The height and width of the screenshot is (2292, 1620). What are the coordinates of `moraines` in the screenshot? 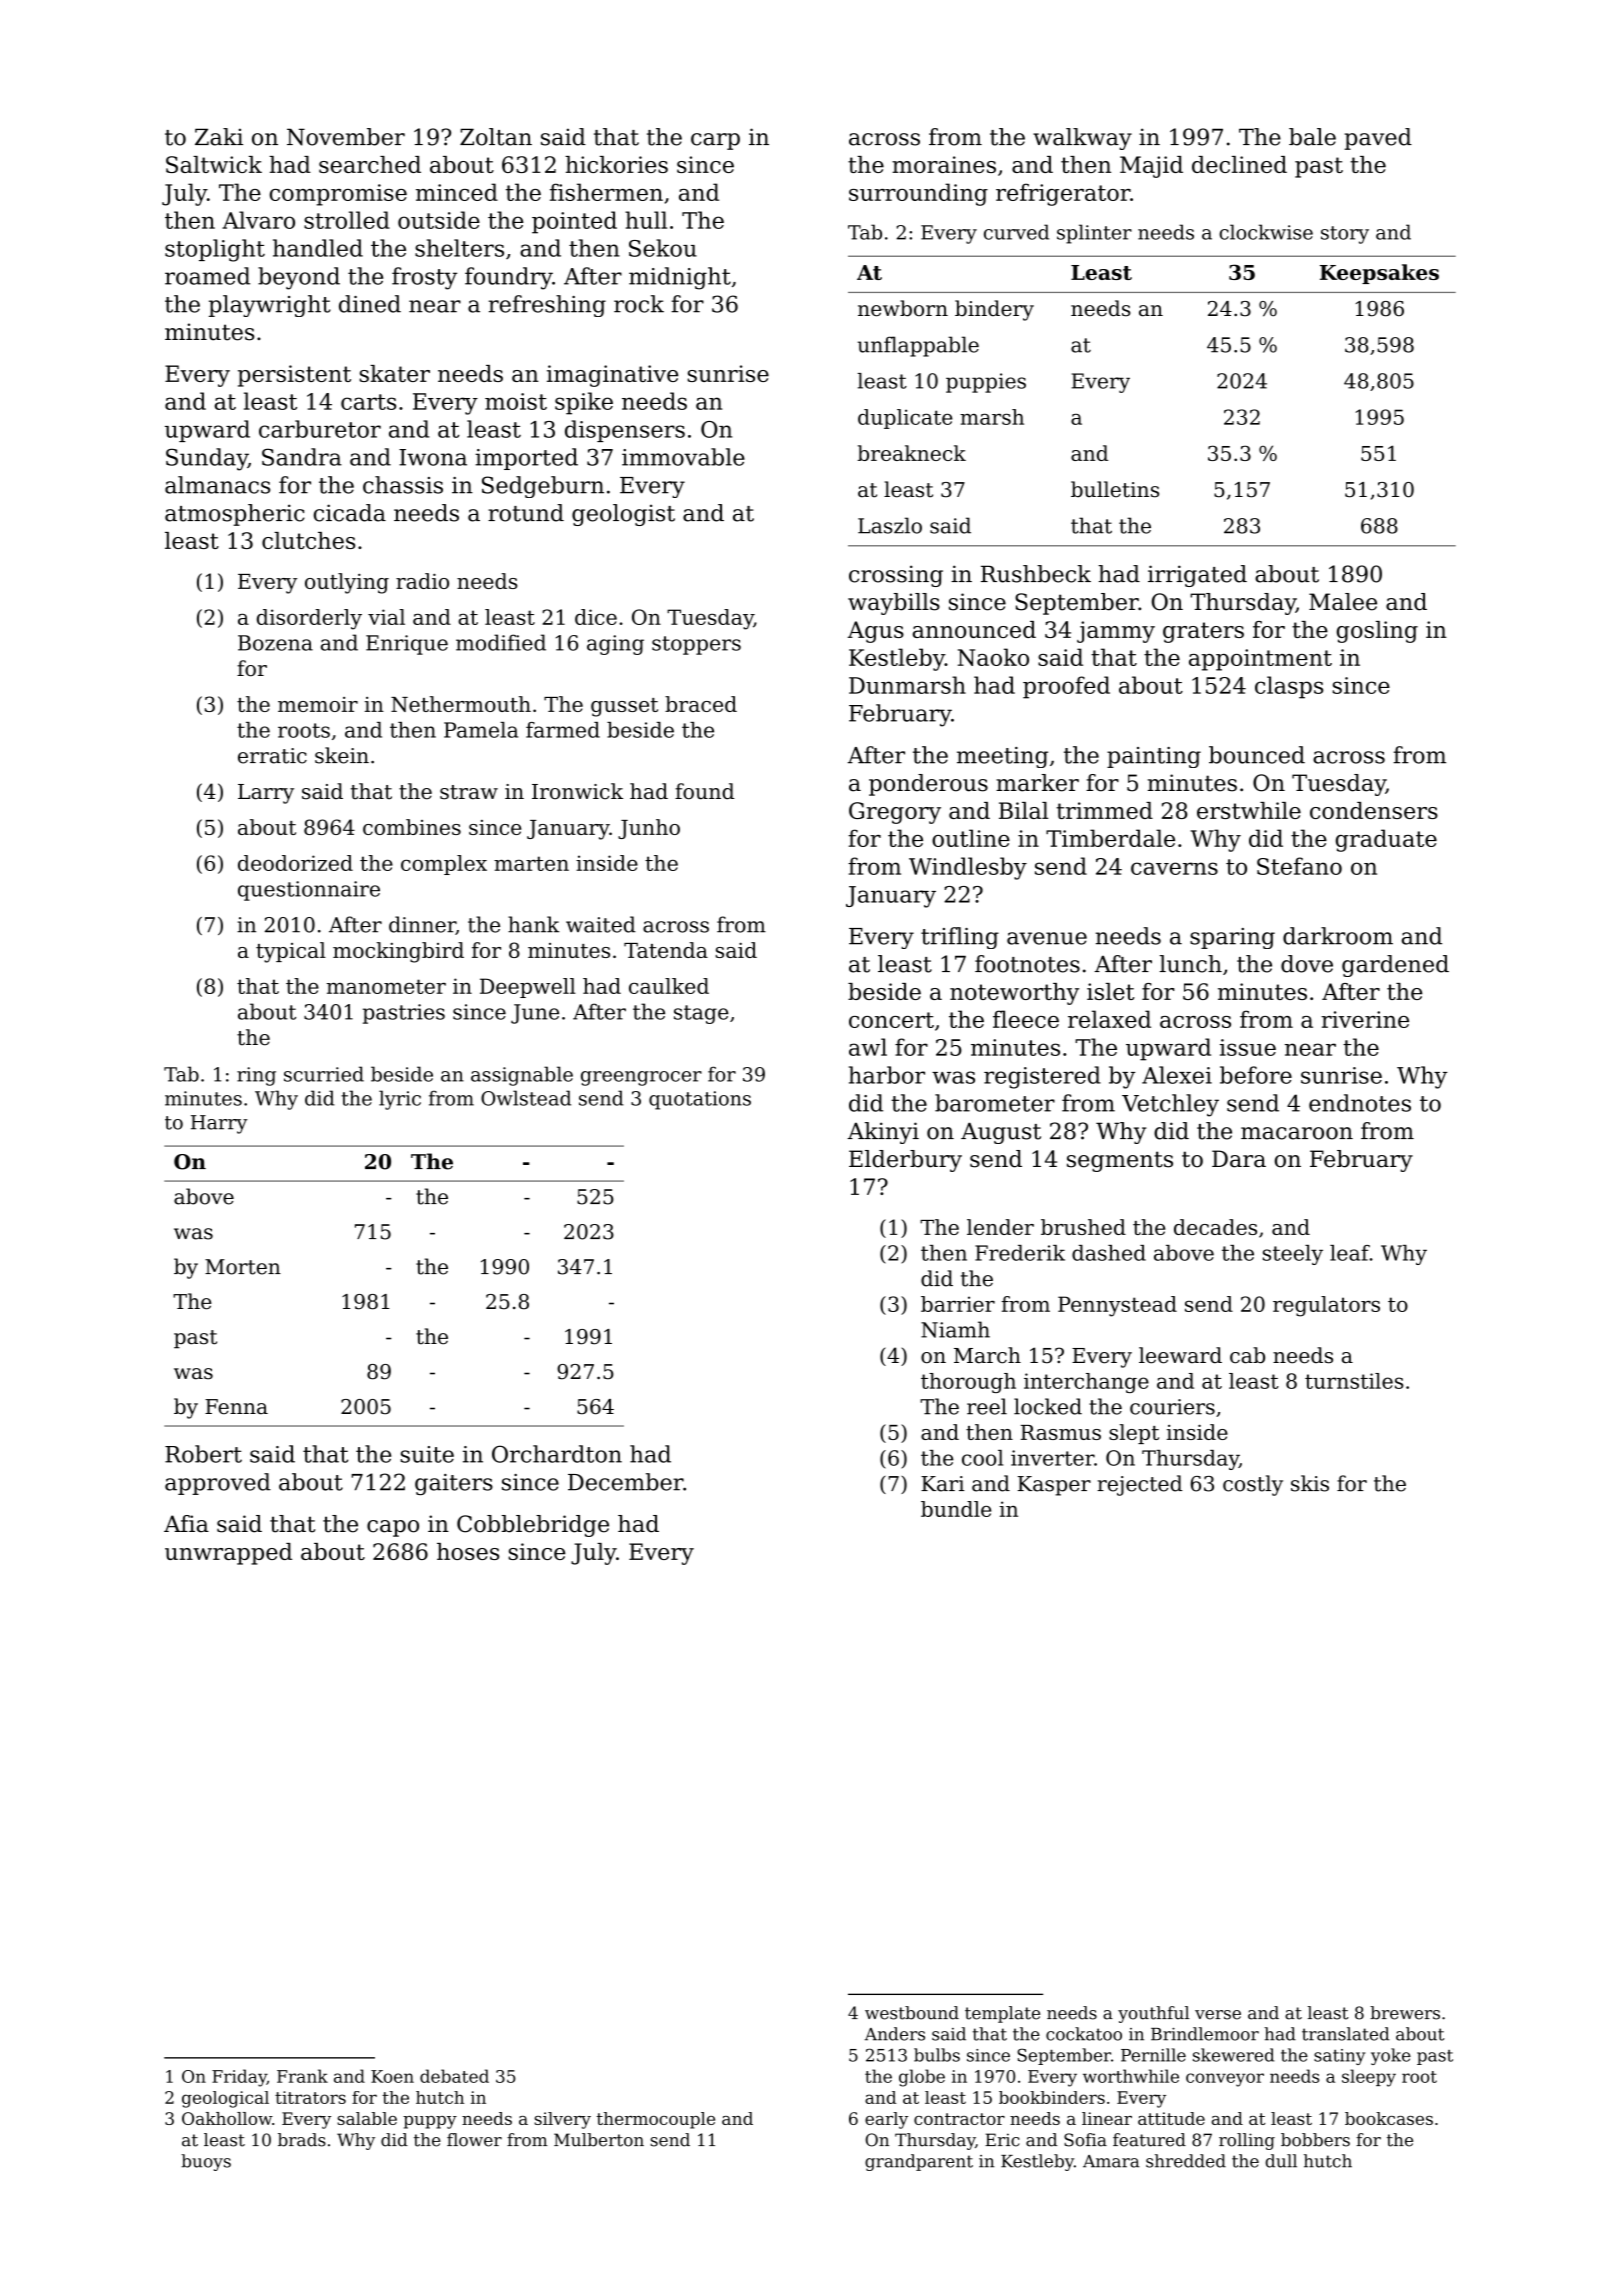 It's located at (944, 164).
